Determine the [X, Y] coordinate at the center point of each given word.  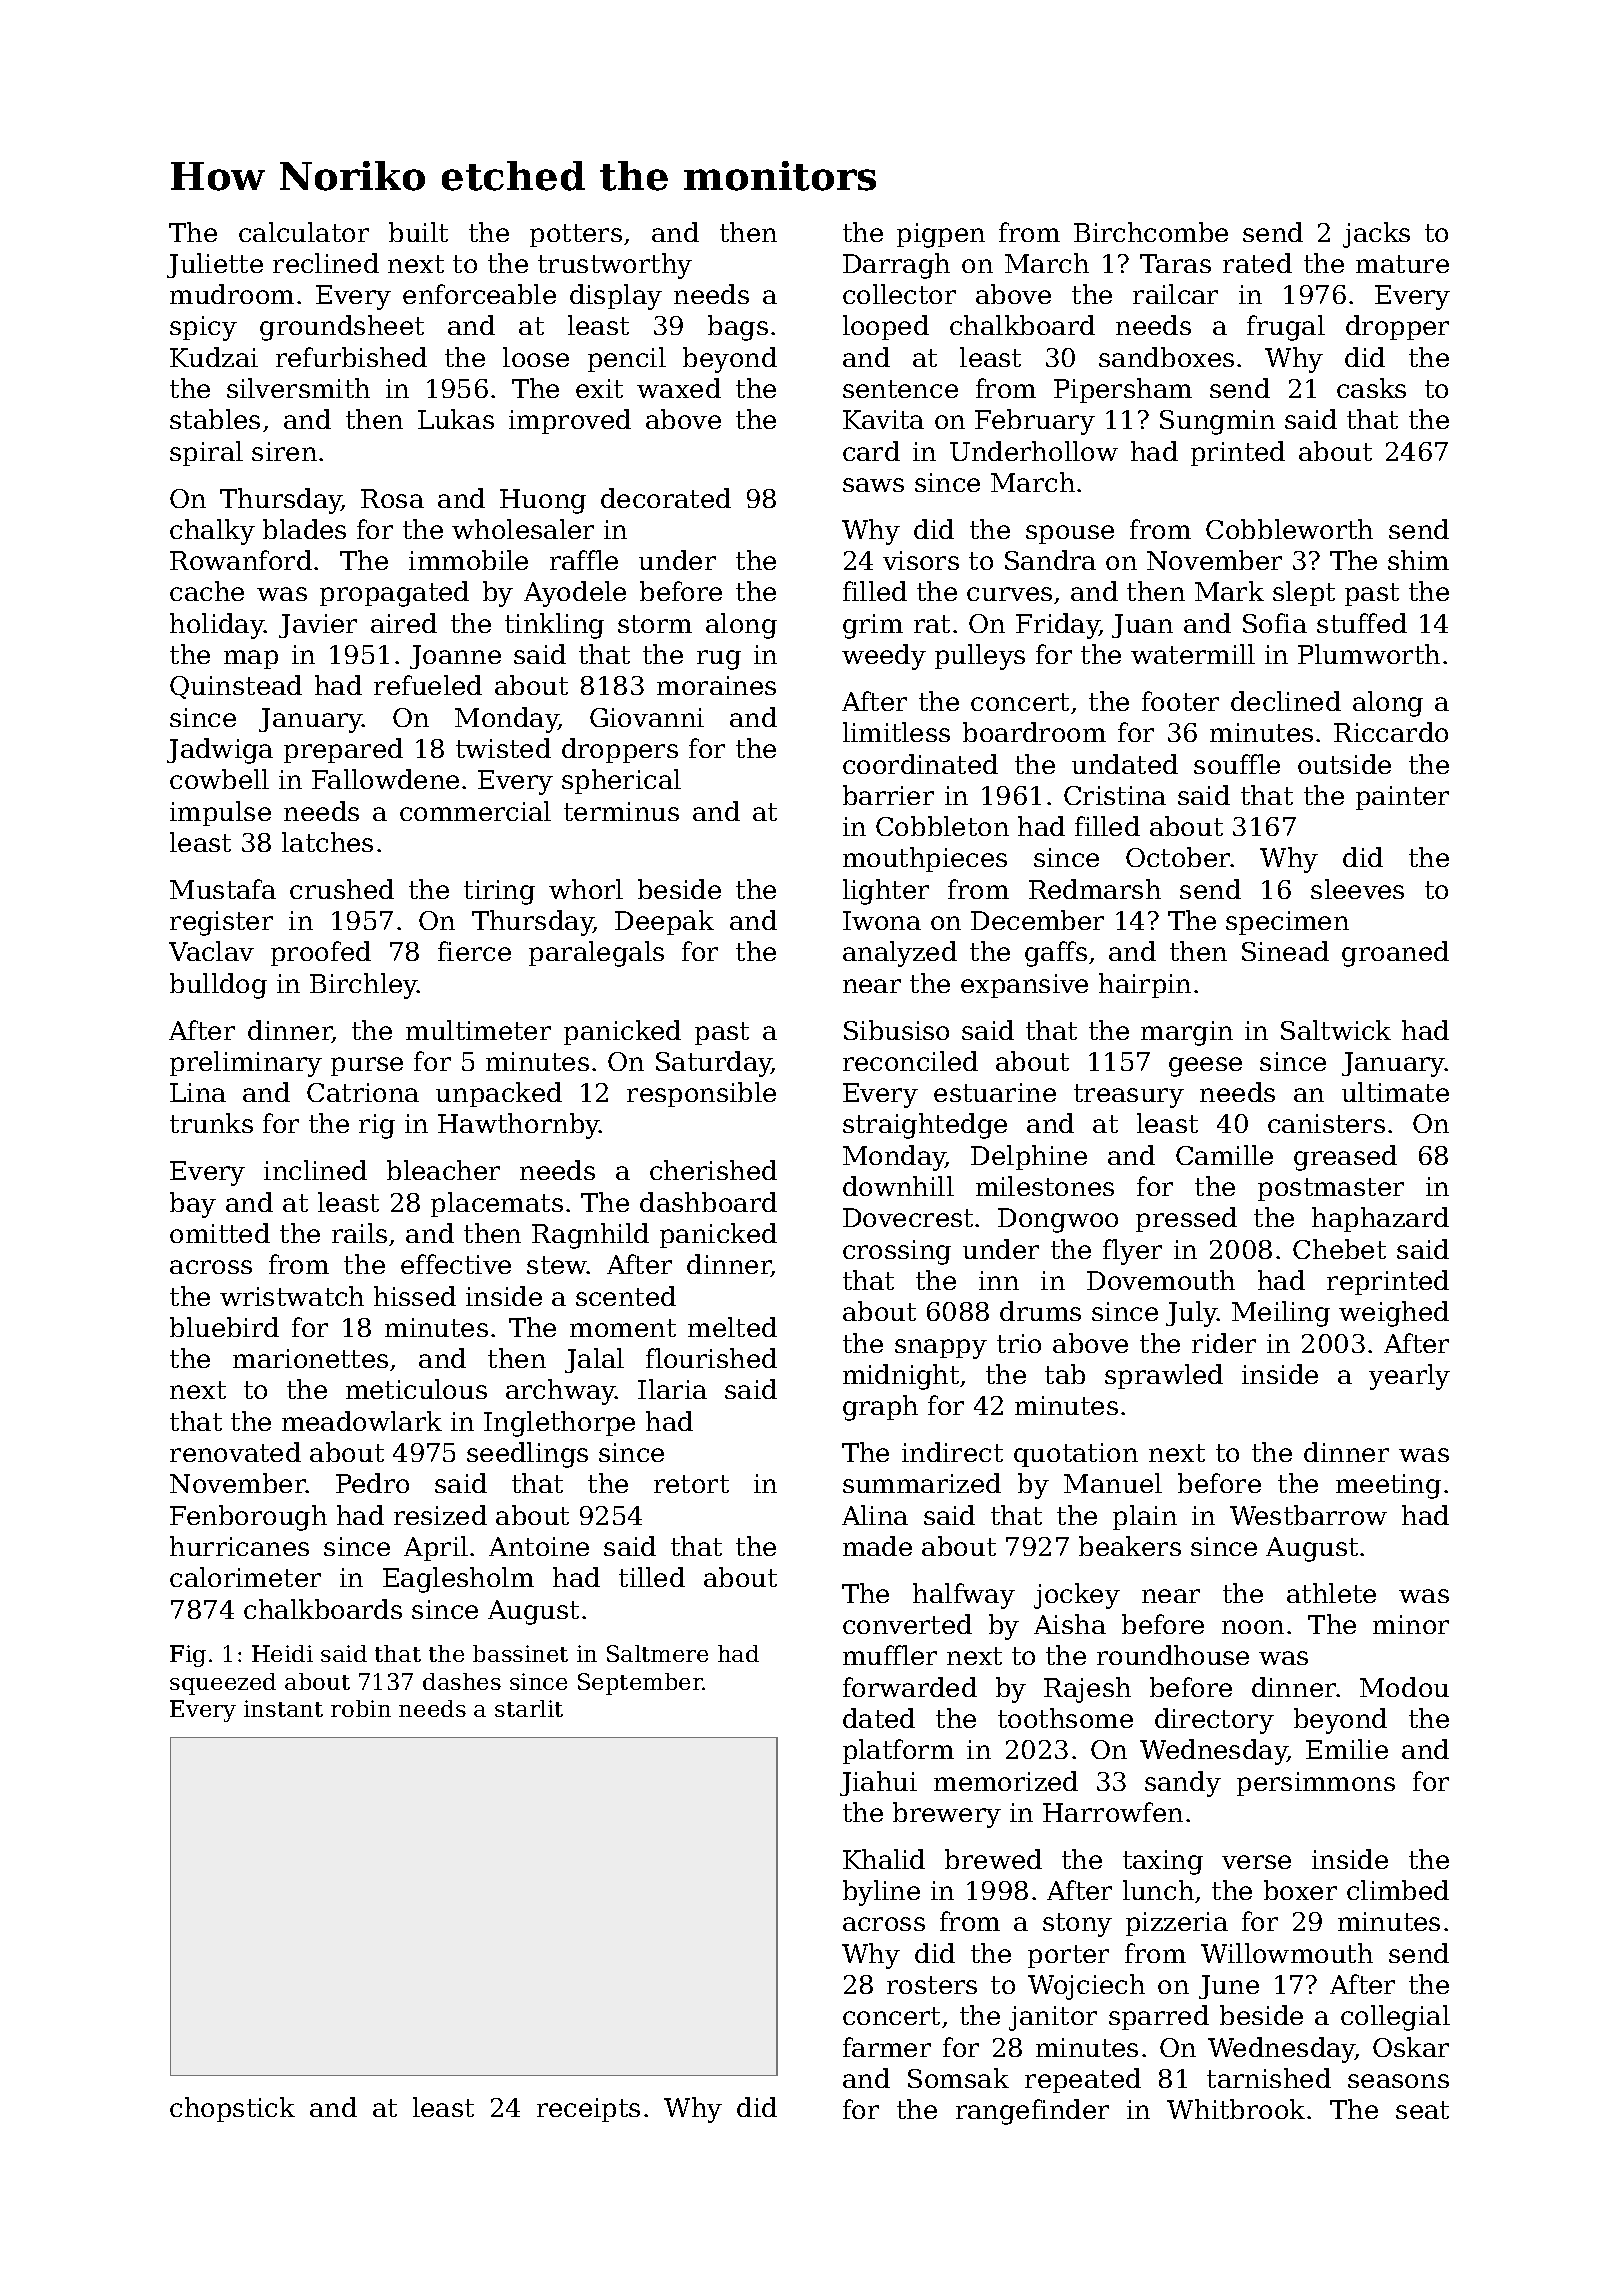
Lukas [456, 419]
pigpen [941, 235]
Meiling [1281, 1314]
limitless [896, 732]
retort [691, 1484]
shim [1418, 560]
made [877, 1546]
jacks [1376, 235]
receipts [588, 2110]
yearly [1409, 1377]
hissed [415, 1296]
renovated [235, 1452]
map [251, 659]
